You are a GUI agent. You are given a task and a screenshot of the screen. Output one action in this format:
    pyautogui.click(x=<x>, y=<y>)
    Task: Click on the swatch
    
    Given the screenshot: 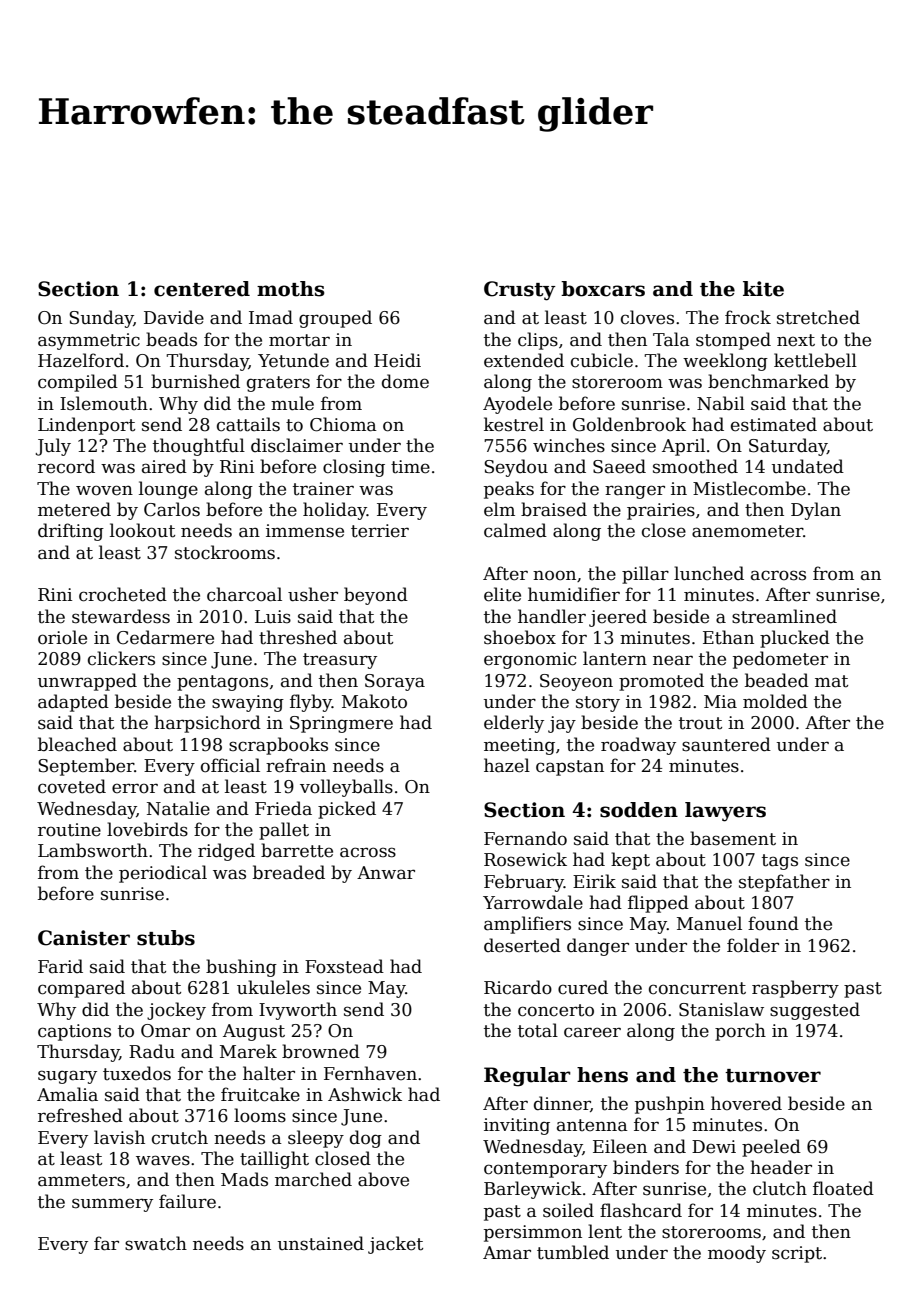 What is the action you would take?
    pyautogui.click(x=156, y=1243)
